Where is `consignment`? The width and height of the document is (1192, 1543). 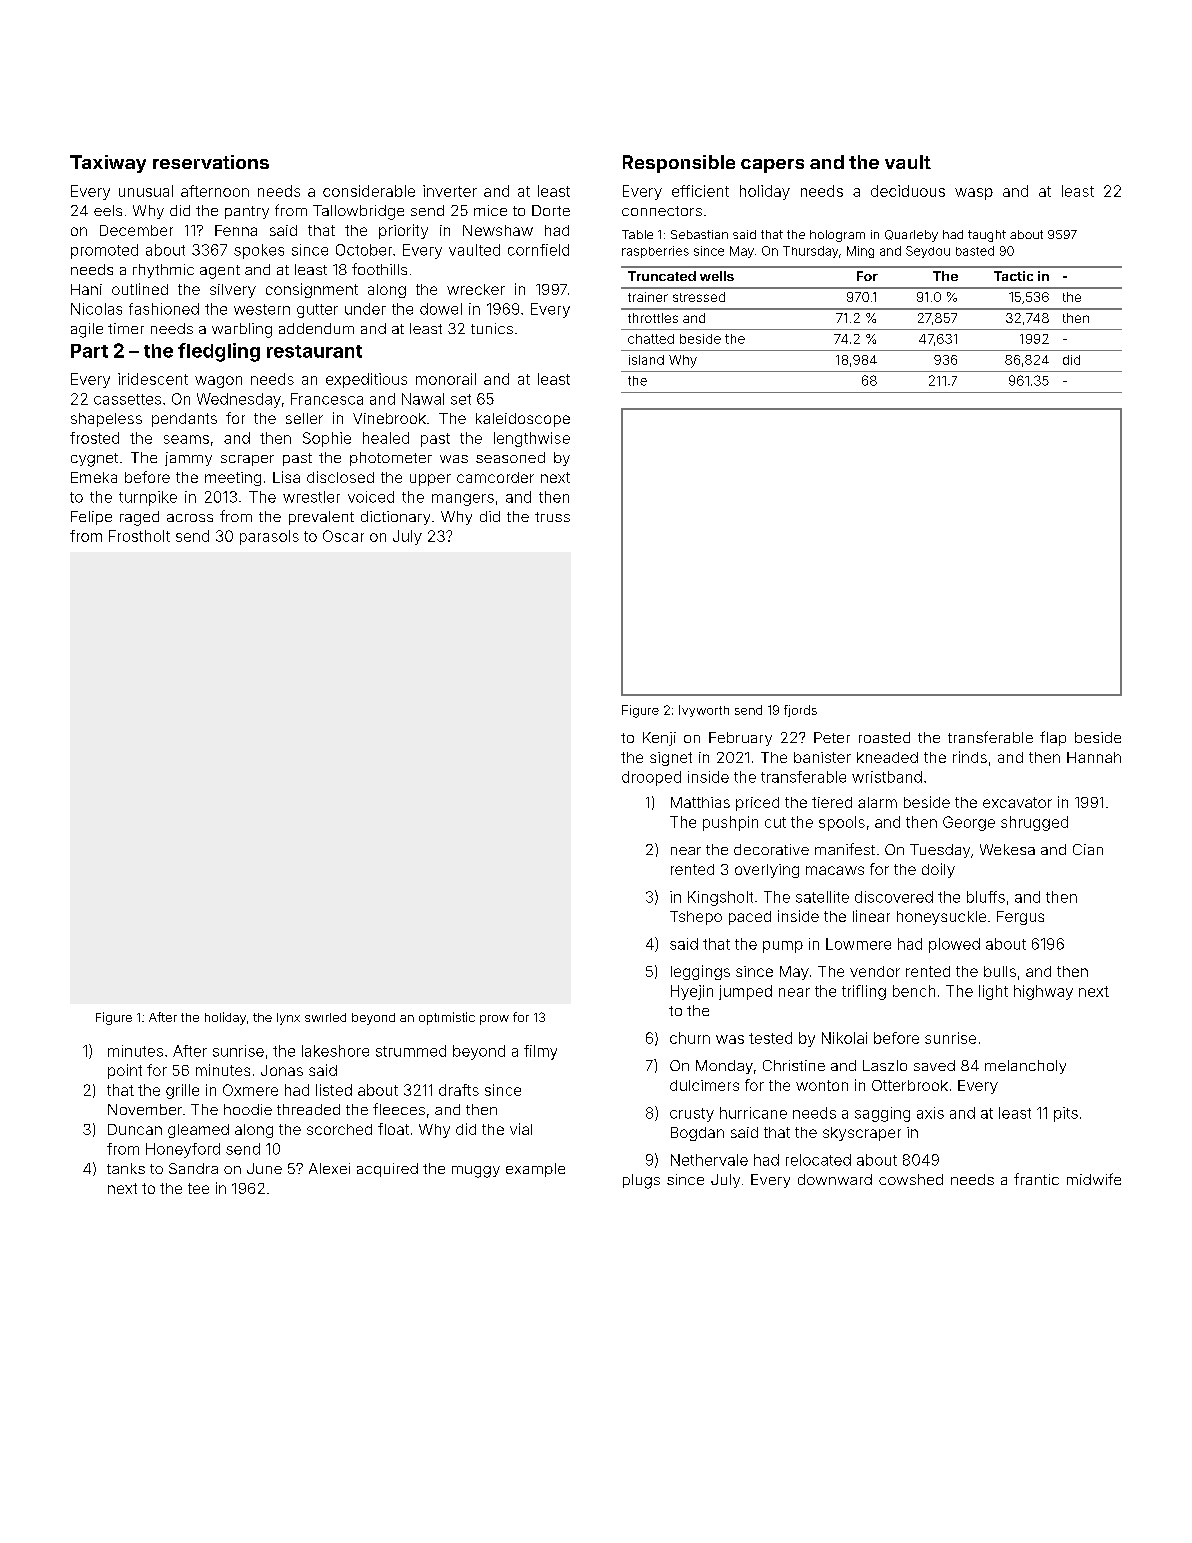 consignment is located at coordinates (312, 290).
